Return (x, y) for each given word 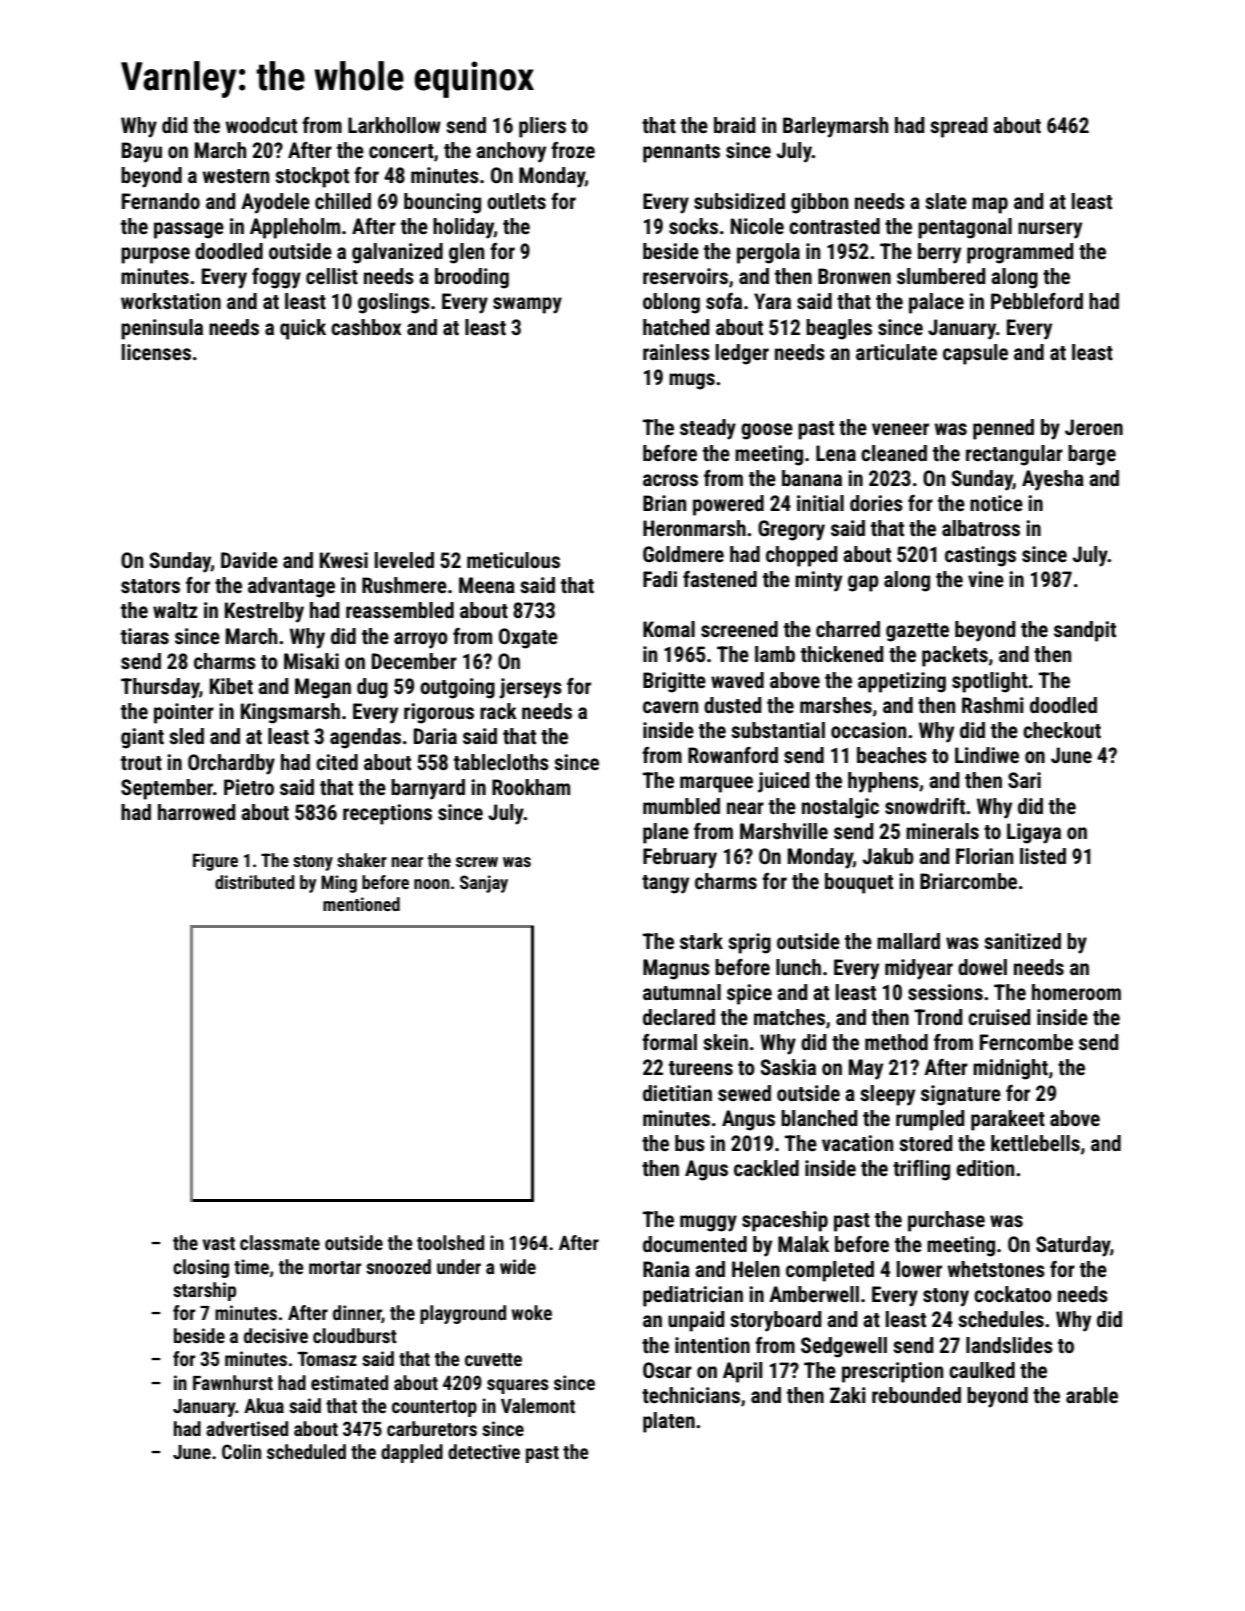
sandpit (1085, 631)
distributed (255, 882)
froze (573, 150)
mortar (335, 1267)
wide (518, 1266)
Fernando (161, 201)
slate (946, 201)
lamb (775, 654)
